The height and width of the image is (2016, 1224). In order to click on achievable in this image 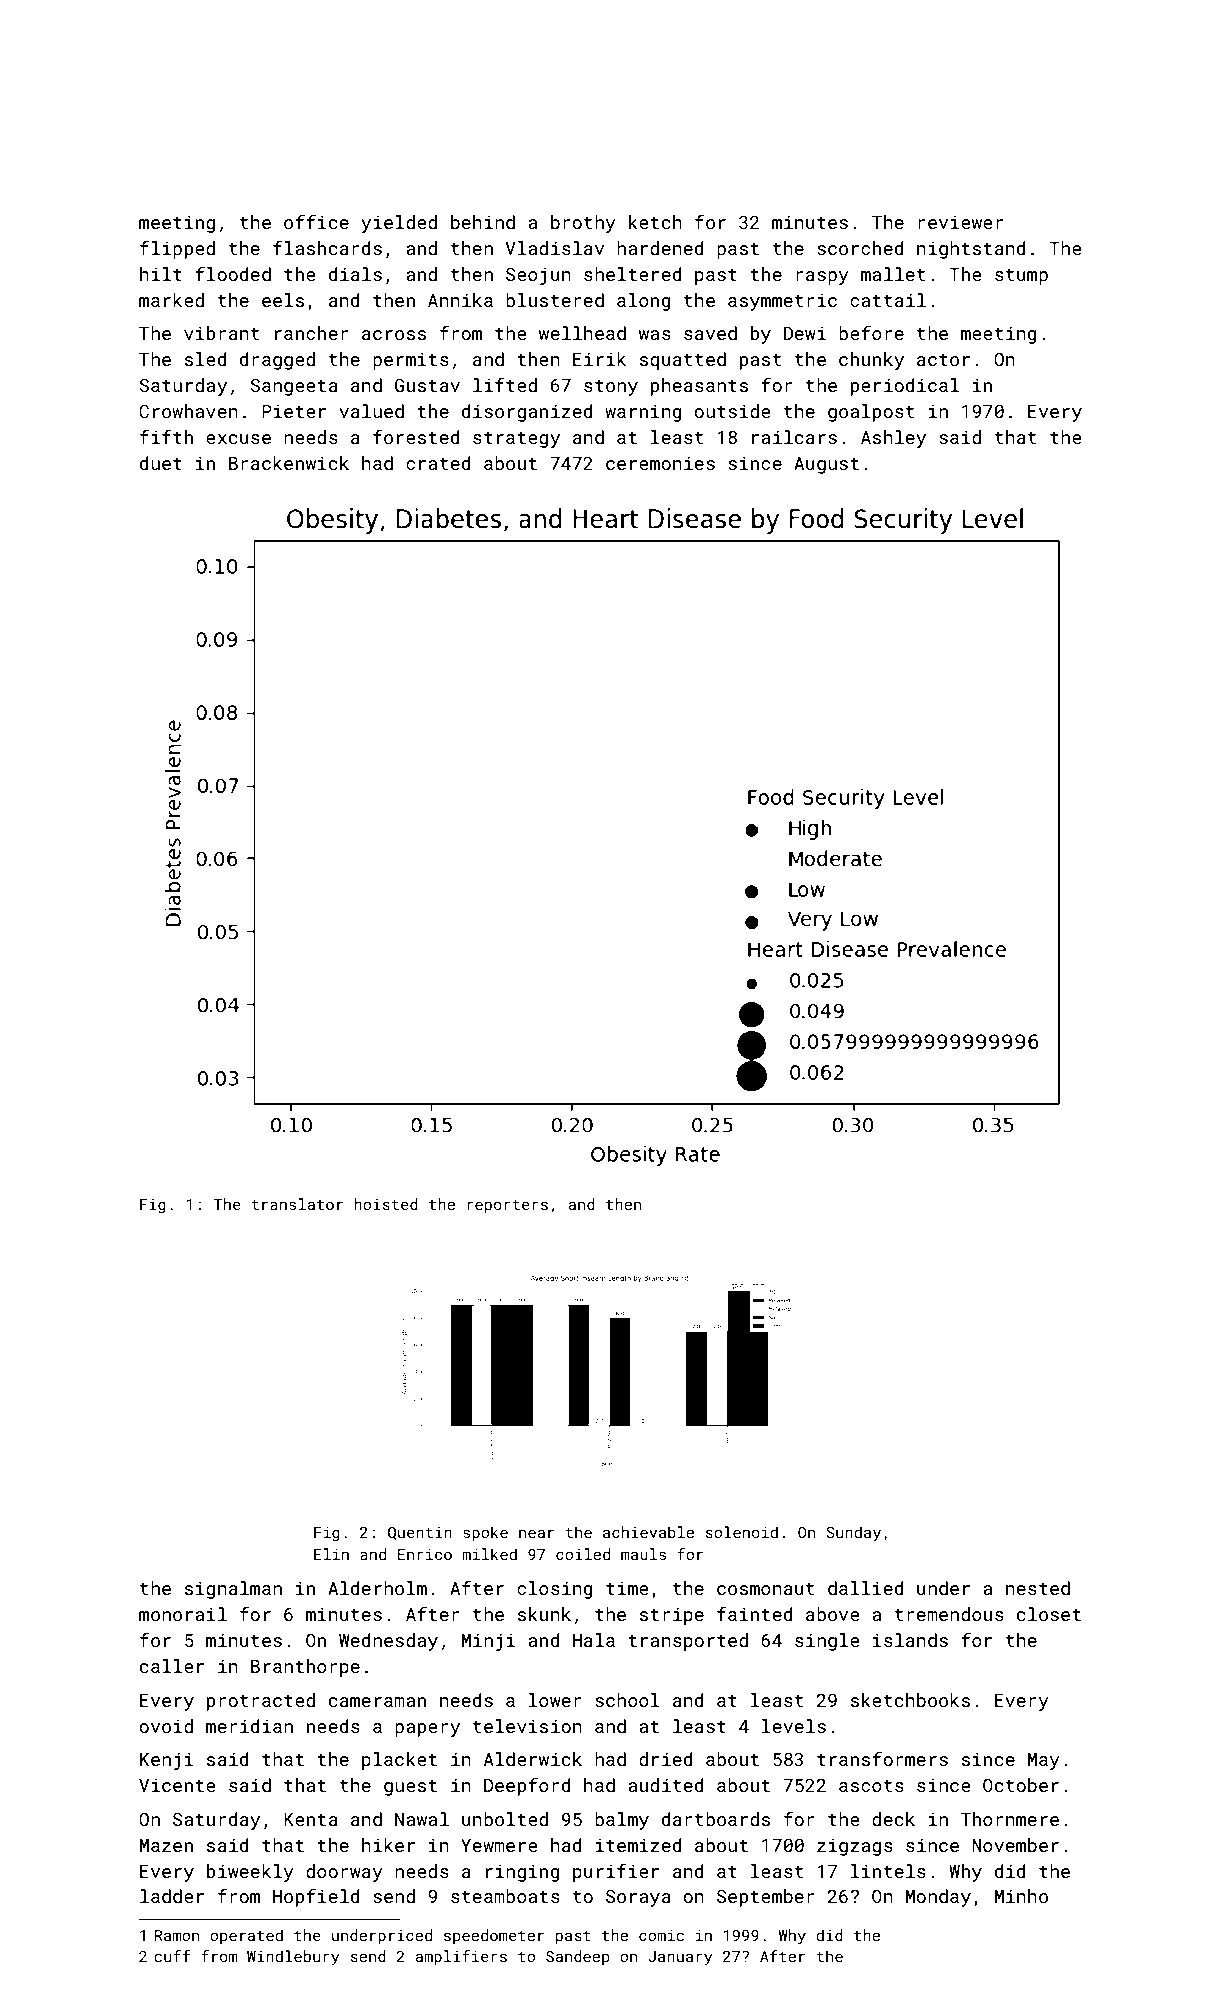, I will do `click(648, 1532)`.
